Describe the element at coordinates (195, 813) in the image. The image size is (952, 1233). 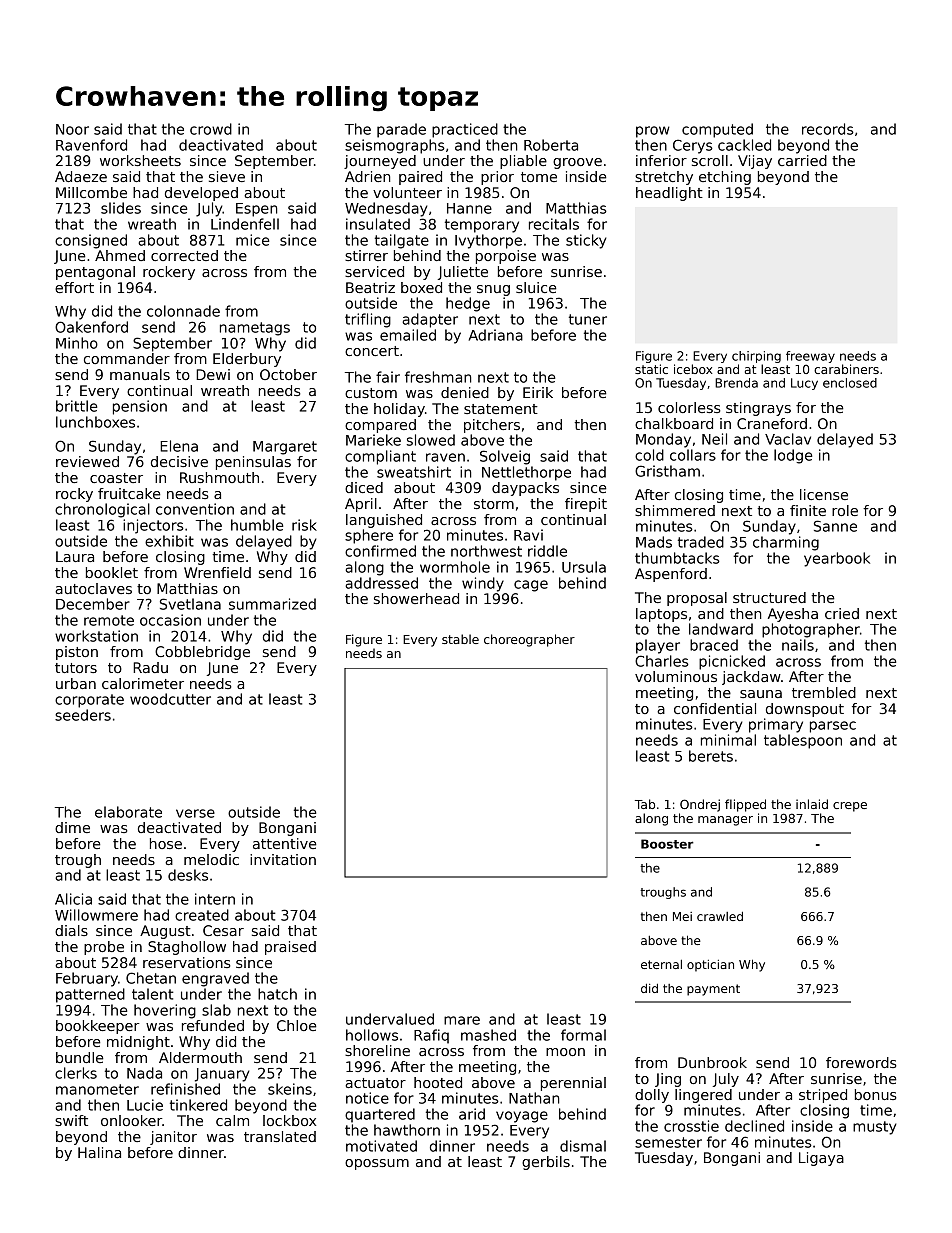
I see `verse` at that location.
